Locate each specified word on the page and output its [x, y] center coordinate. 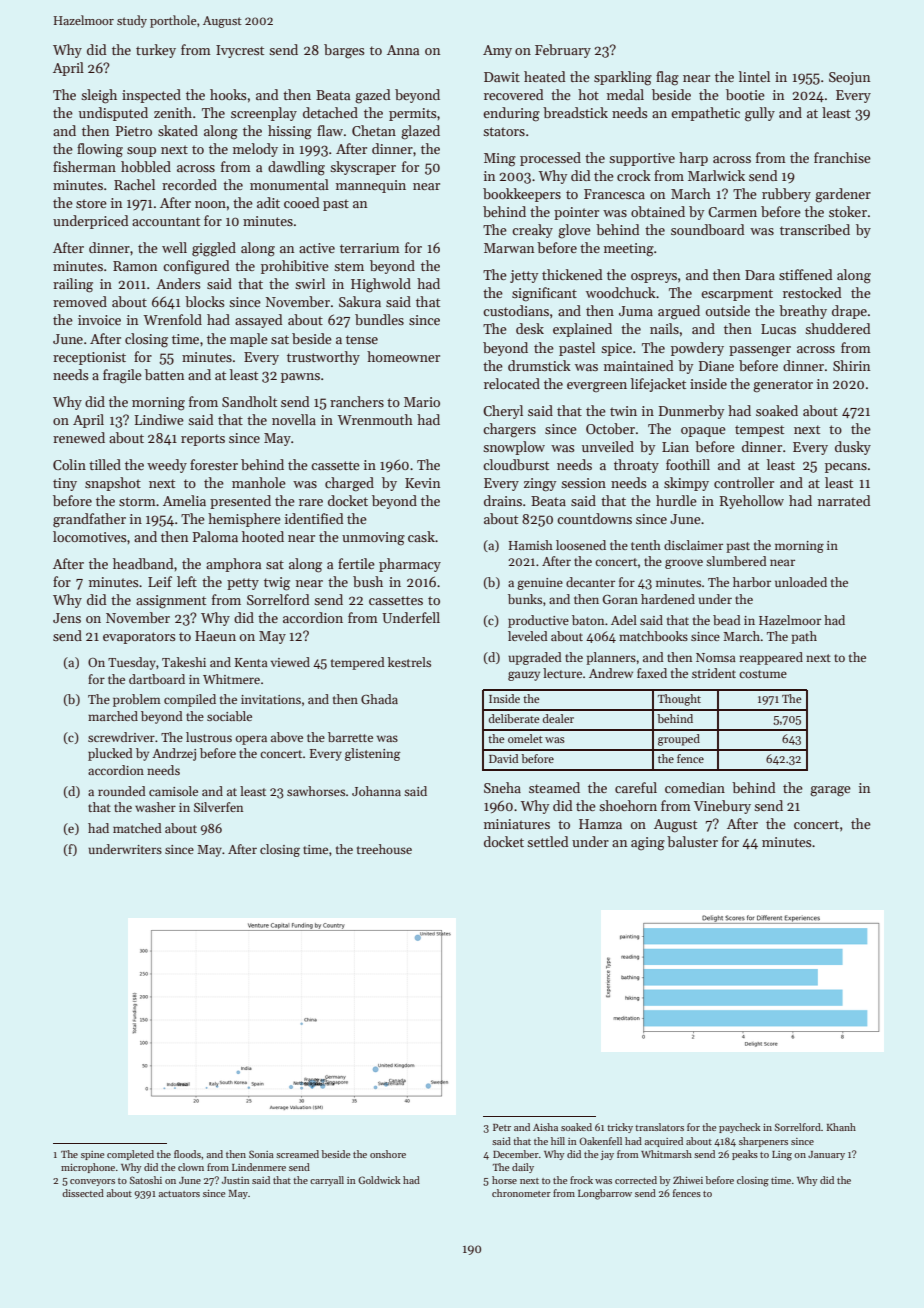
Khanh [841, 1127]
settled [548, 841]
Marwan [509, 248]
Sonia [261, 1154]
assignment [171, 602]
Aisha [545, 1127]
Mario [422, 402]
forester [214, 464]
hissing [290, 132]
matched [137, 828]
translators [659, 1127]
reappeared [771, 658]
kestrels [409, 662]
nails [664, 328]
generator [783, 386]
